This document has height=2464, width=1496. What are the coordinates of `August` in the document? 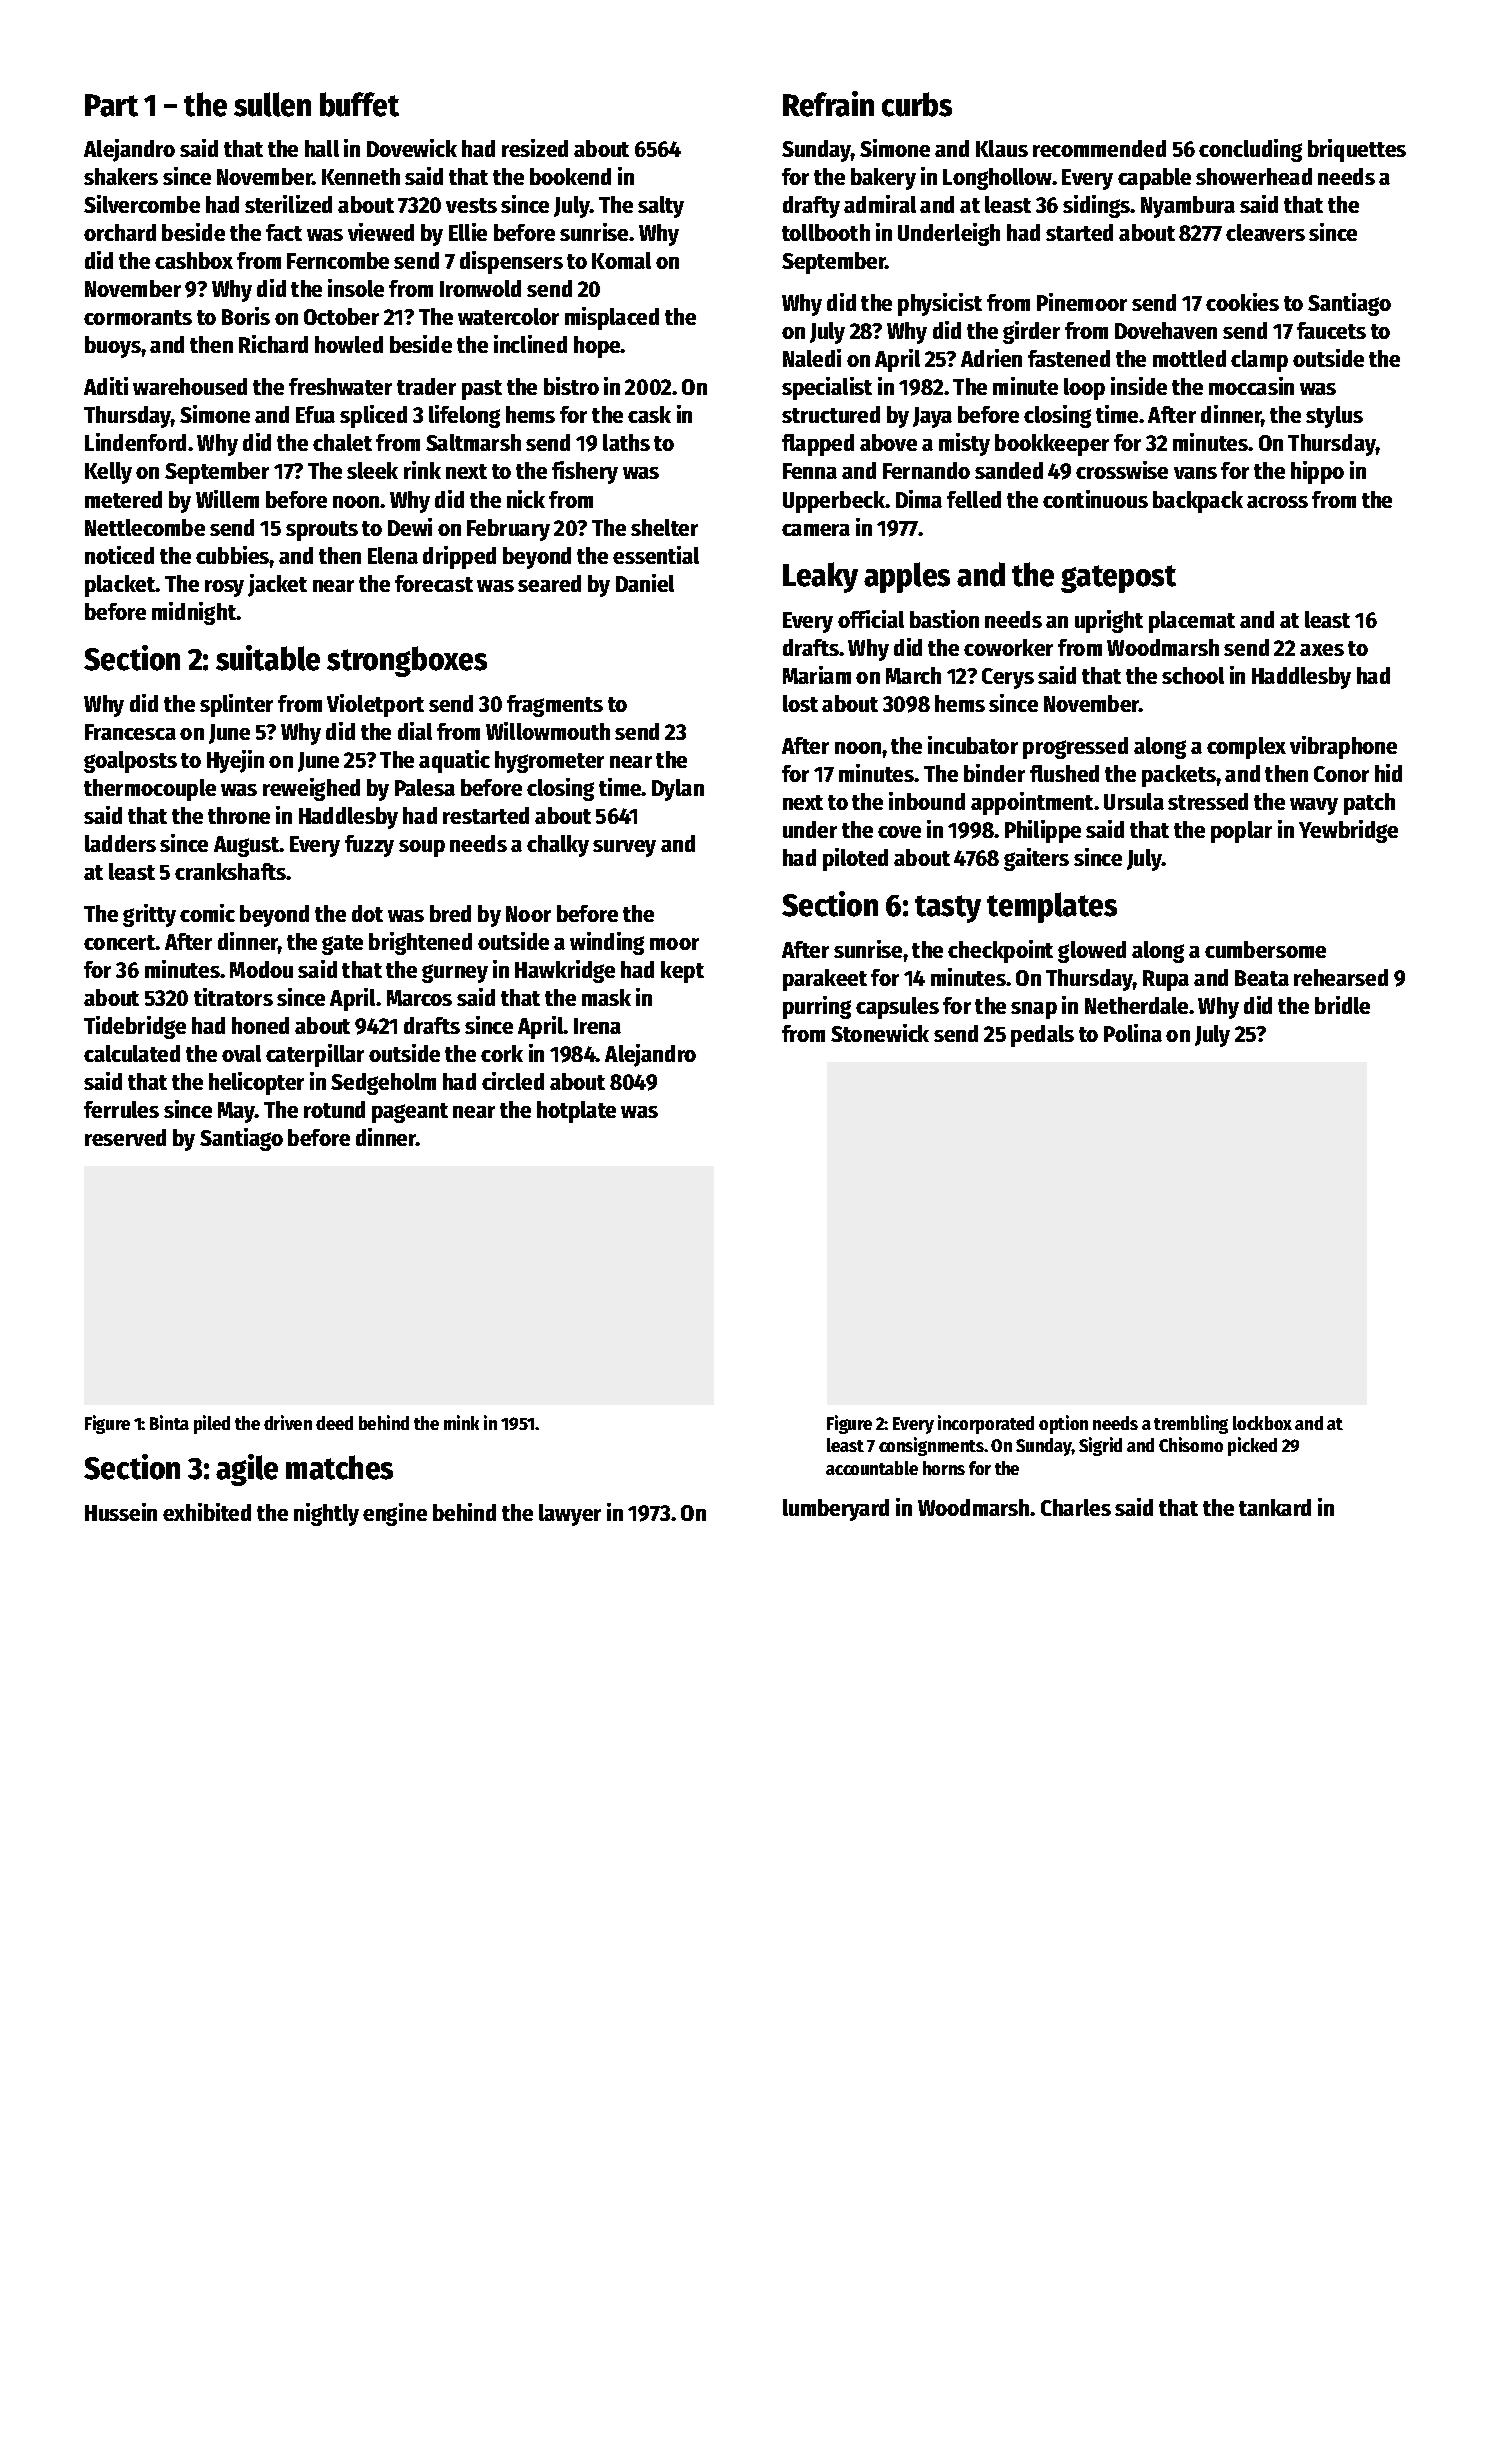 It's located at (247, 846).
